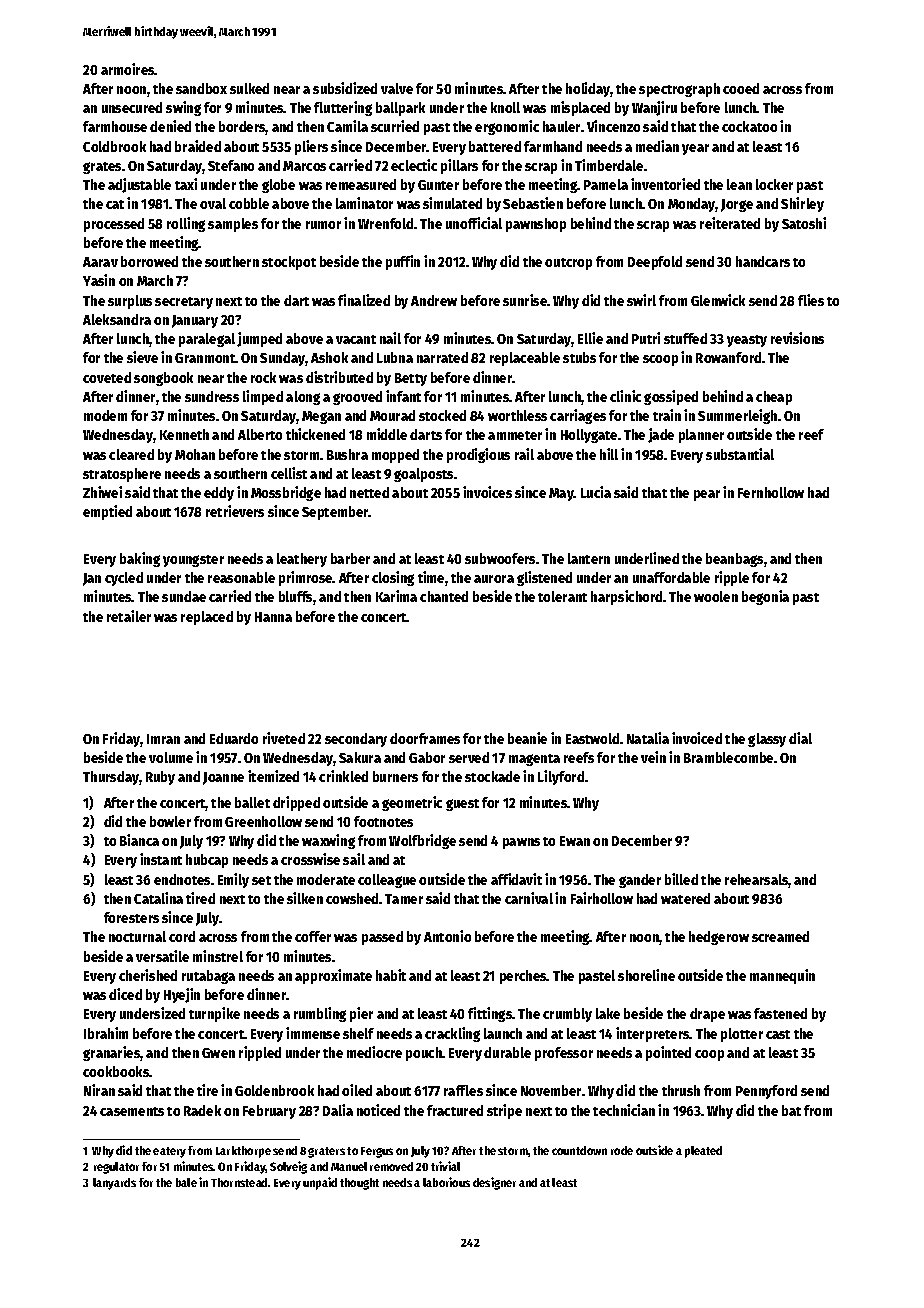 This screenshot has height=1308, width=924. Describe the element at coordinates (202, 1110) in the screenshot. I see `Radek` at that location.
